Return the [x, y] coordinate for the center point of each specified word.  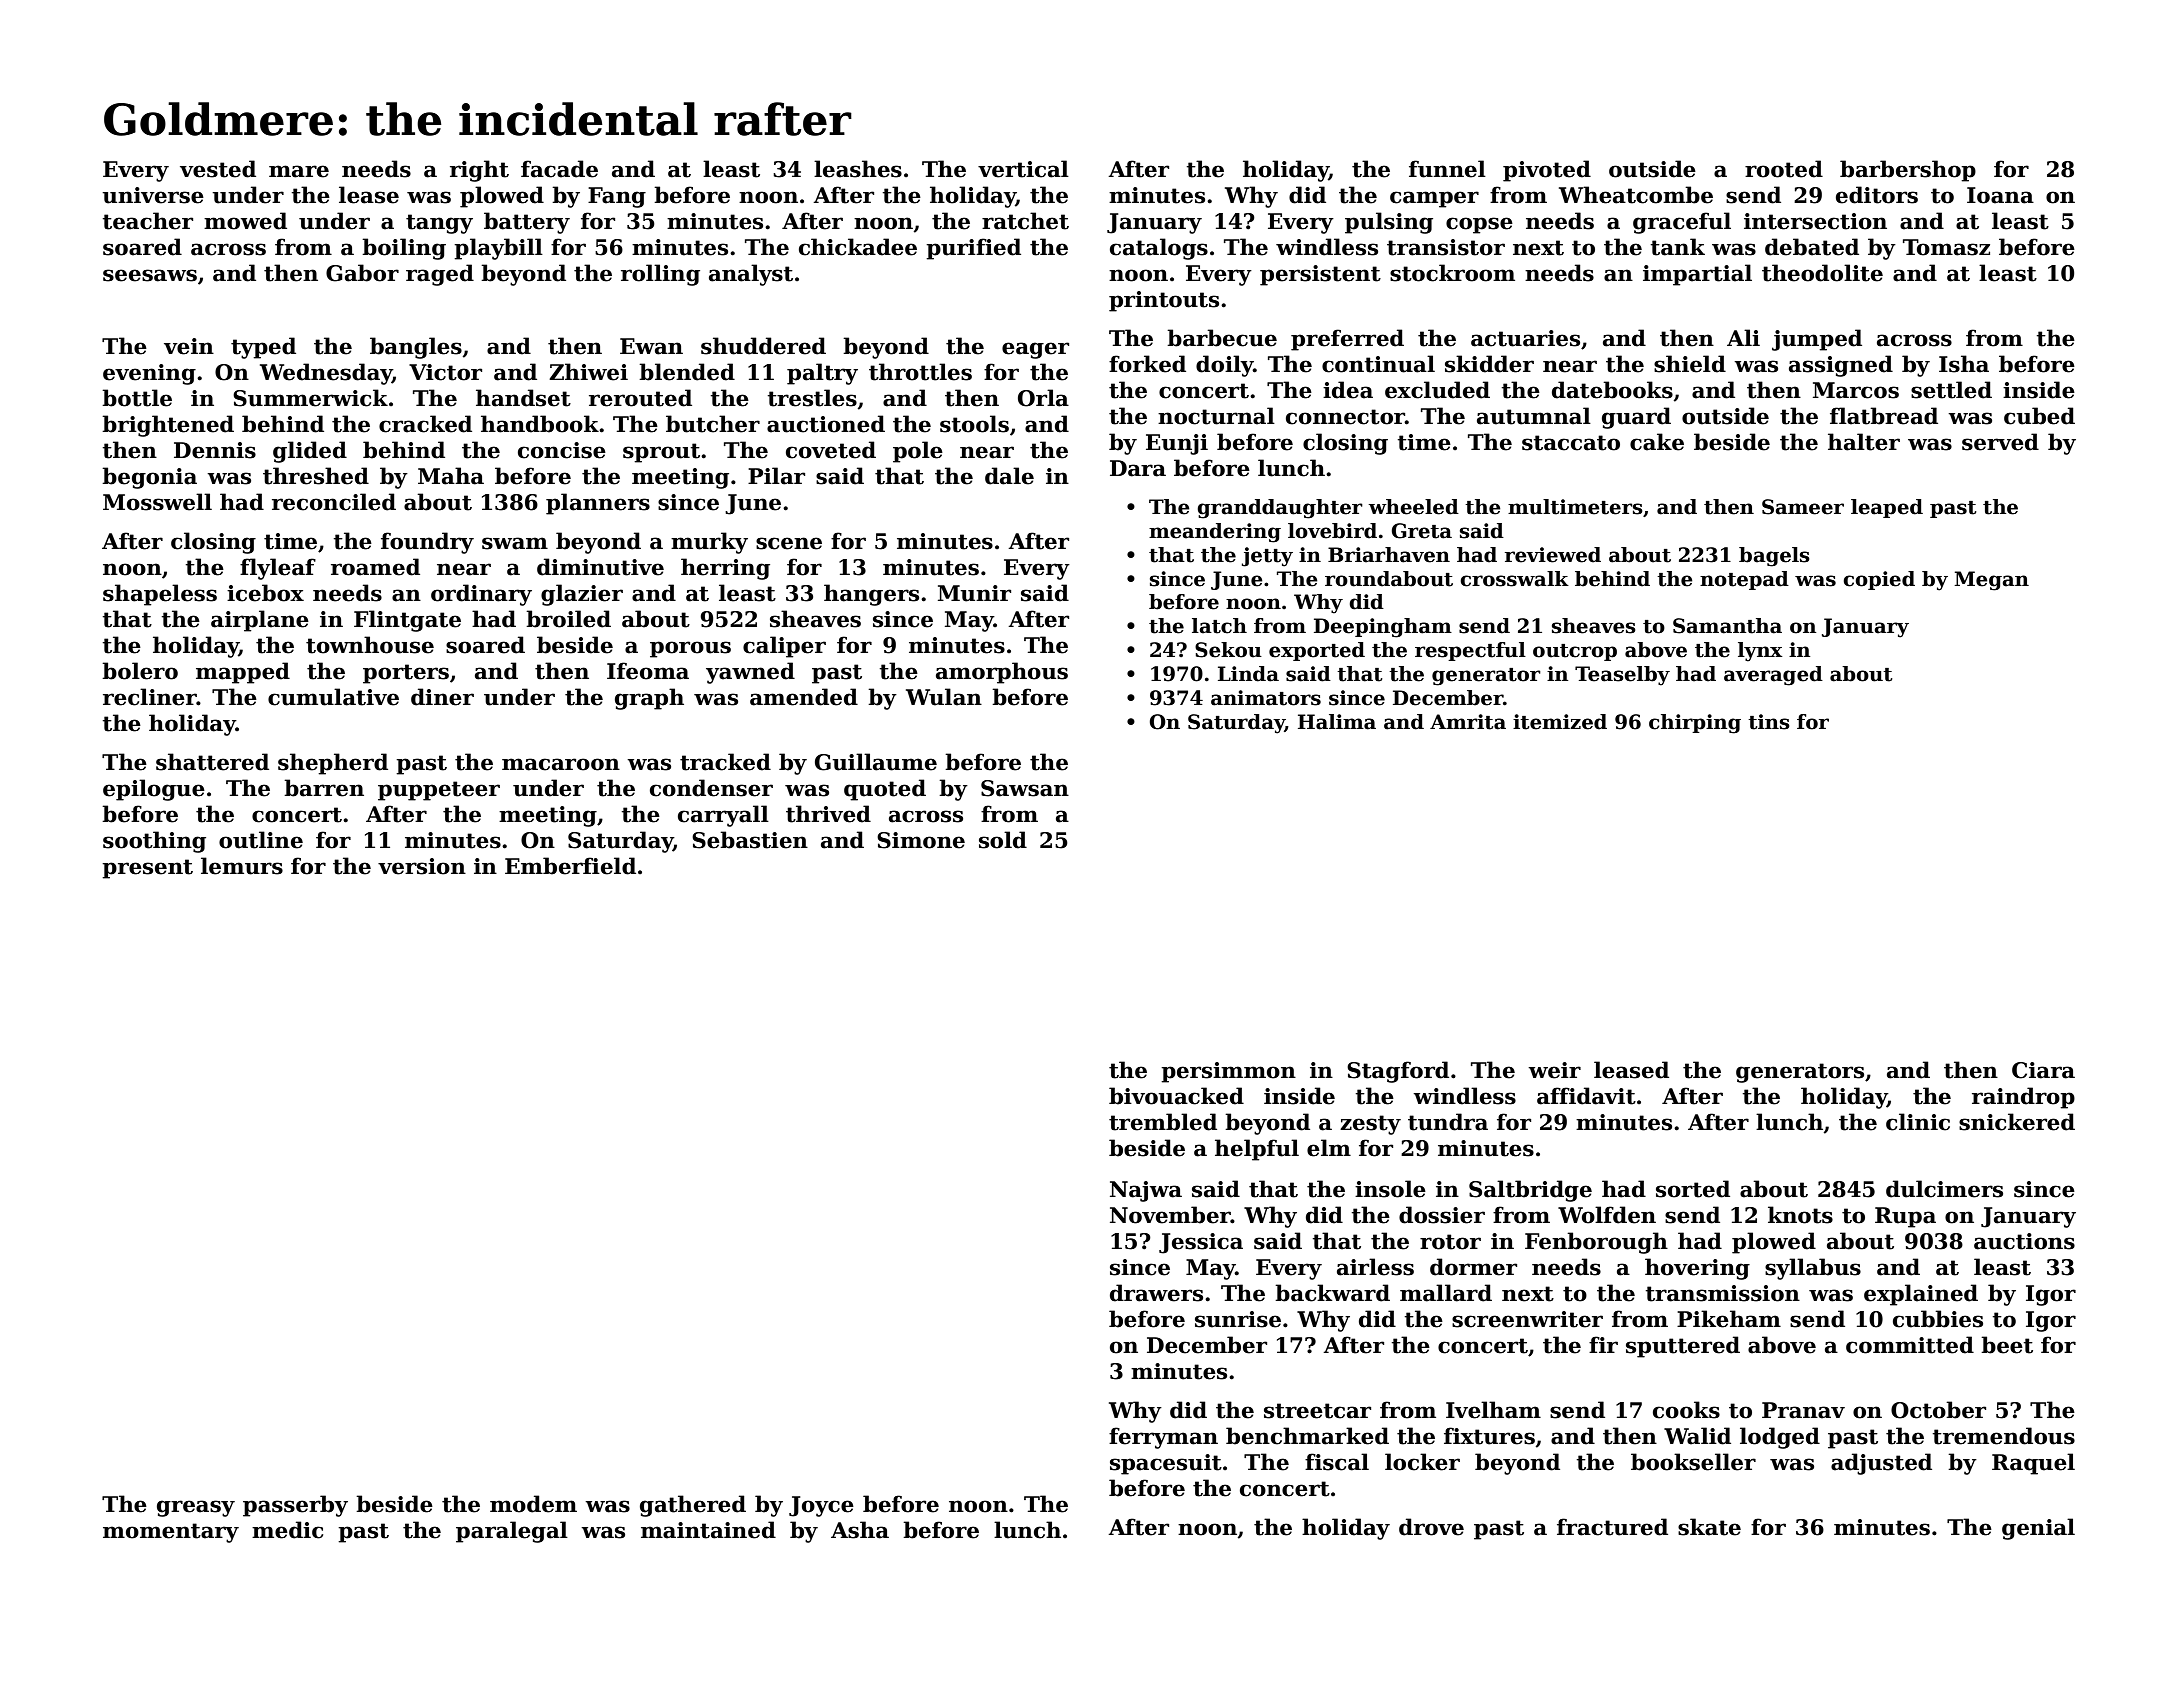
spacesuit [1166, 1464]
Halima [1337, 722]
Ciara [2043, 1070]
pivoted [1547, 171]
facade [559, 169]
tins [1769, 722]
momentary [171, 1533]
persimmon [1228, 1072]
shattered [212, 762]
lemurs [242, 866]
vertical [1023, 169]
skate [1709, 1527]
